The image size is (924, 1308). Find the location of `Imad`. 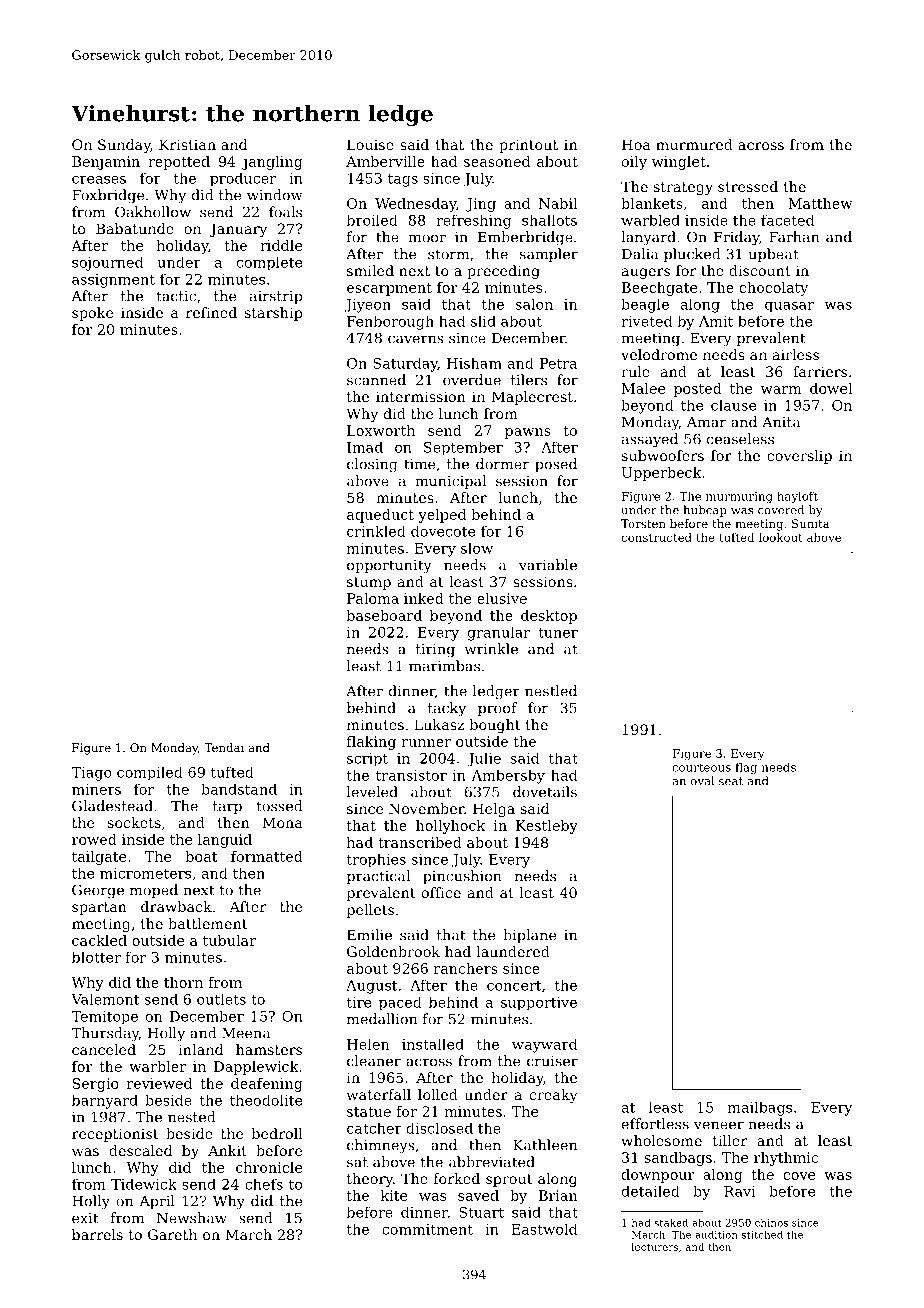

Imad is located at coordinates (365, 447).
